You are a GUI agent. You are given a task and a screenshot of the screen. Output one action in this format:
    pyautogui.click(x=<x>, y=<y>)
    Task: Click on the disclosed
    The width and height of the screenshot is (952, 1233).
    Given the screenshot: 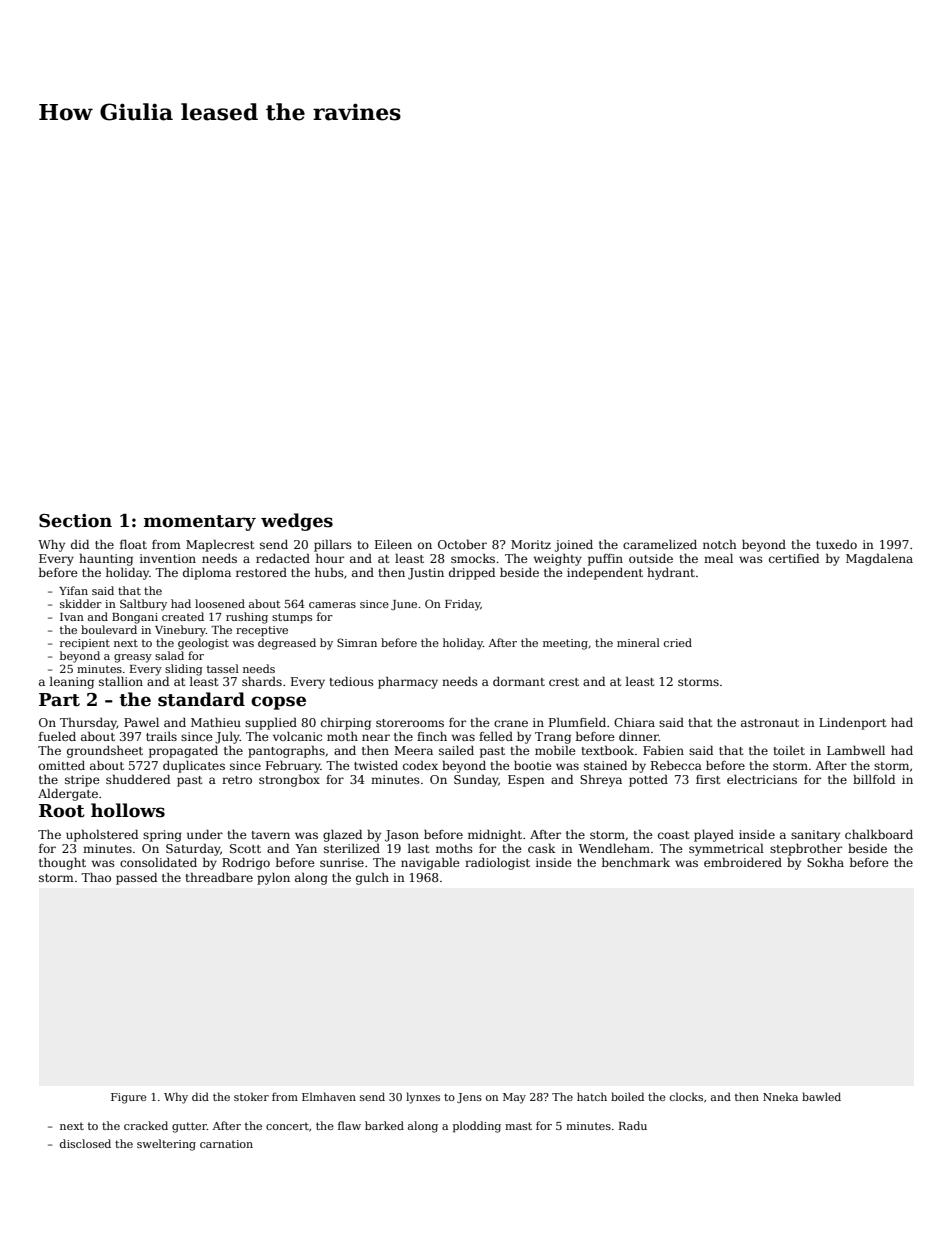 What is the action you would take?
    pyautogui.click(x=85, y=1143)
